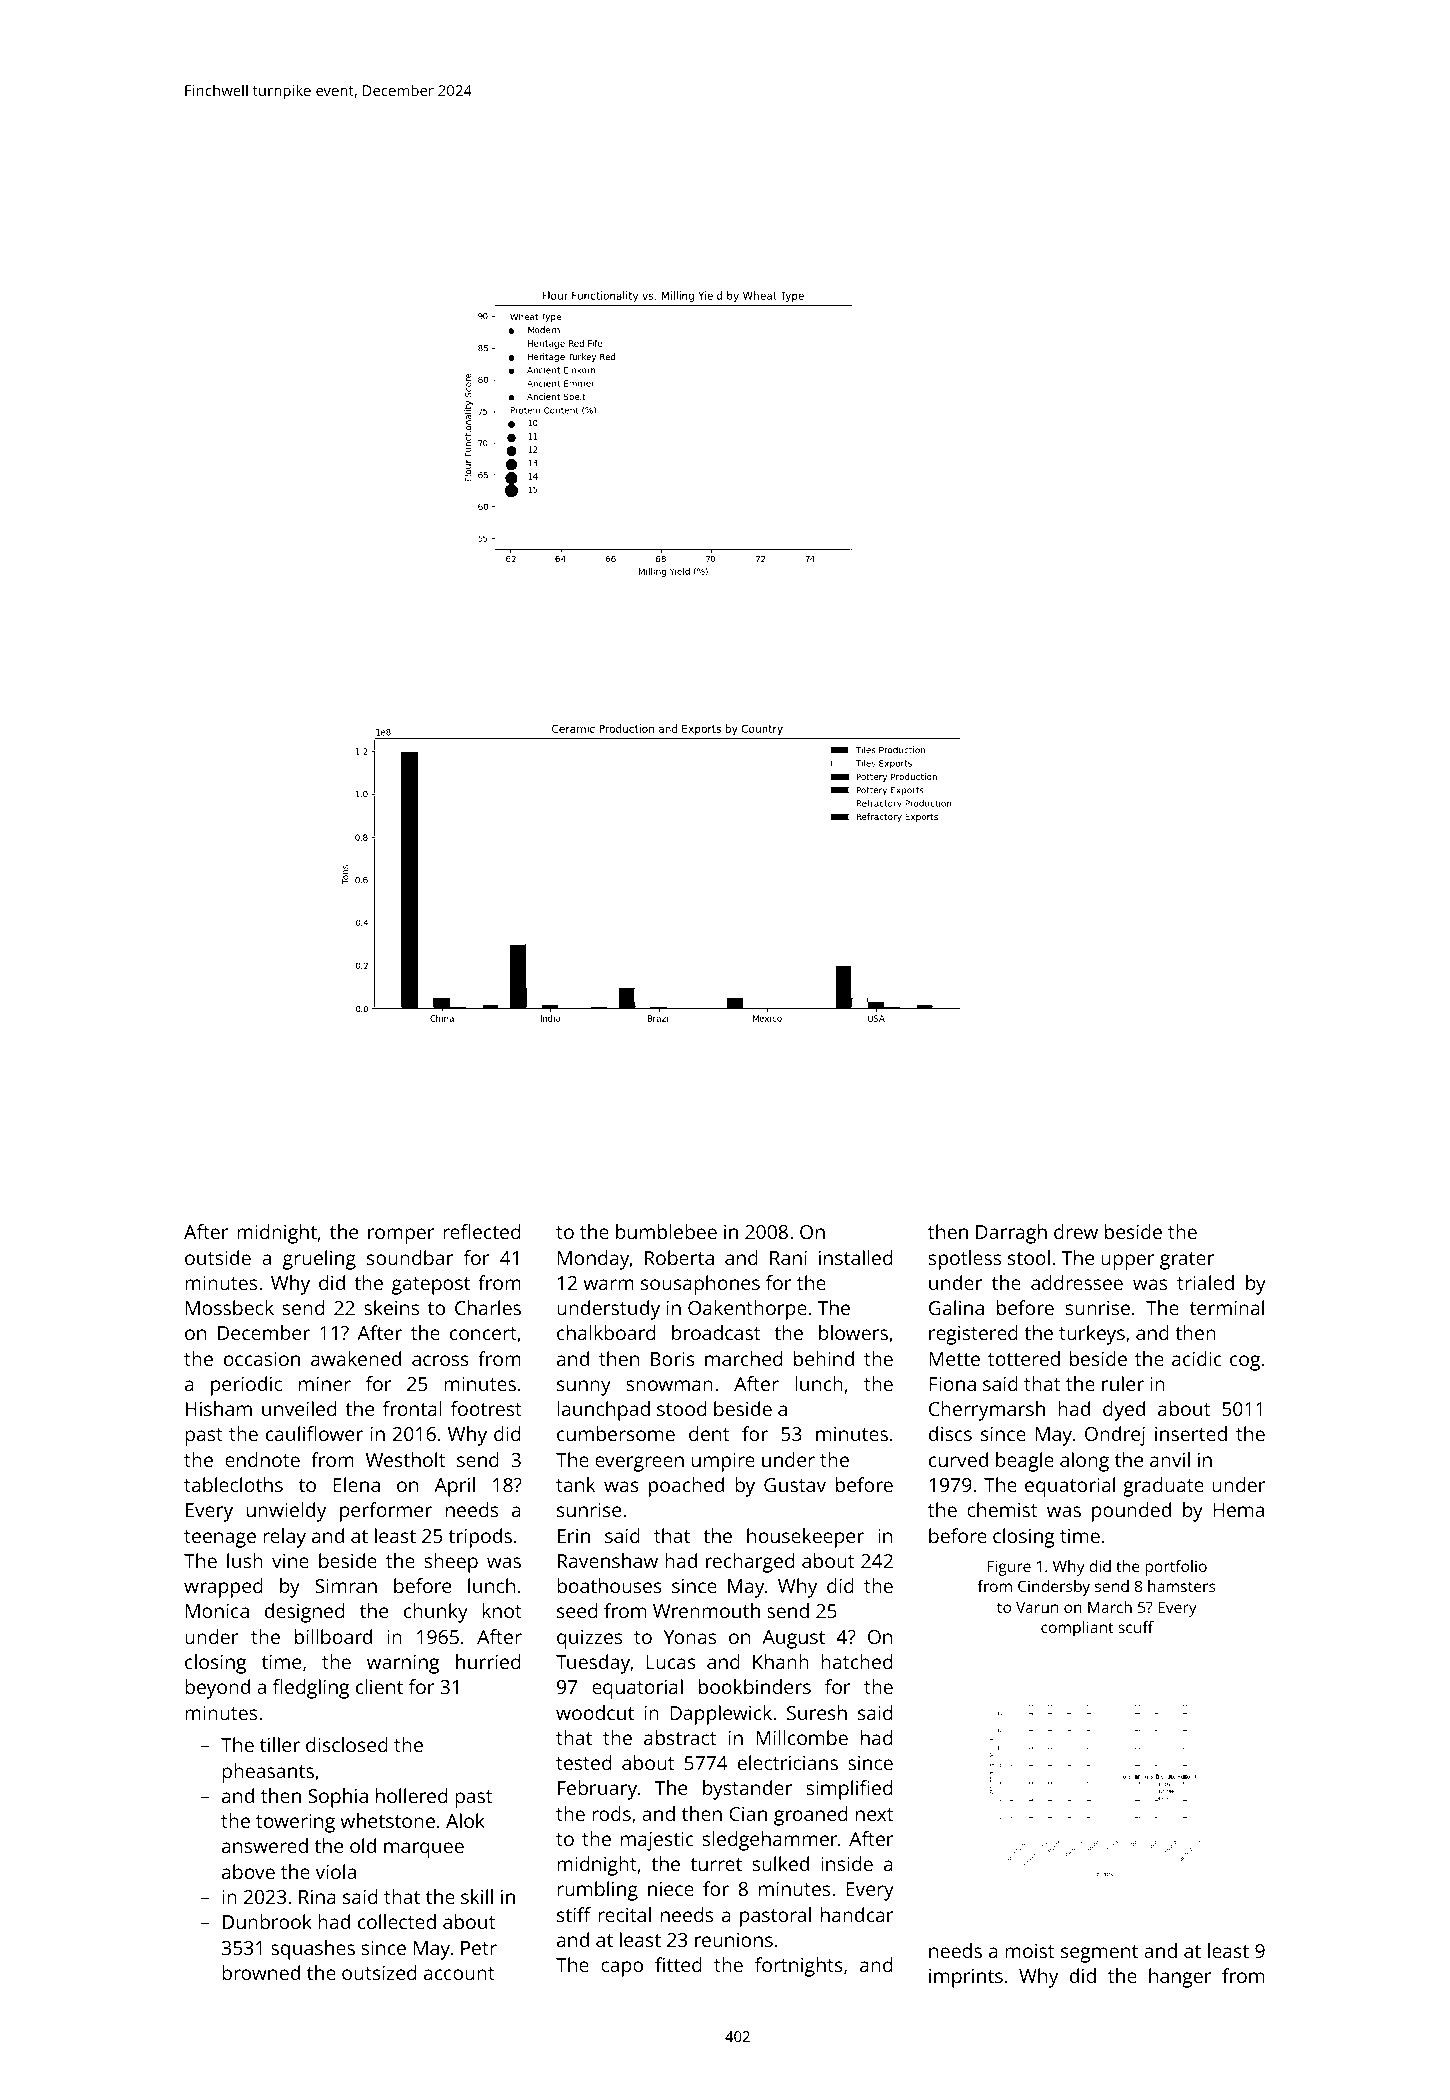 This screenshot has width=1450, height=2100. What do you see at coordinates (325, 1384) in the screenshot?
I see `miner` at bounding box center [325, 1384].
